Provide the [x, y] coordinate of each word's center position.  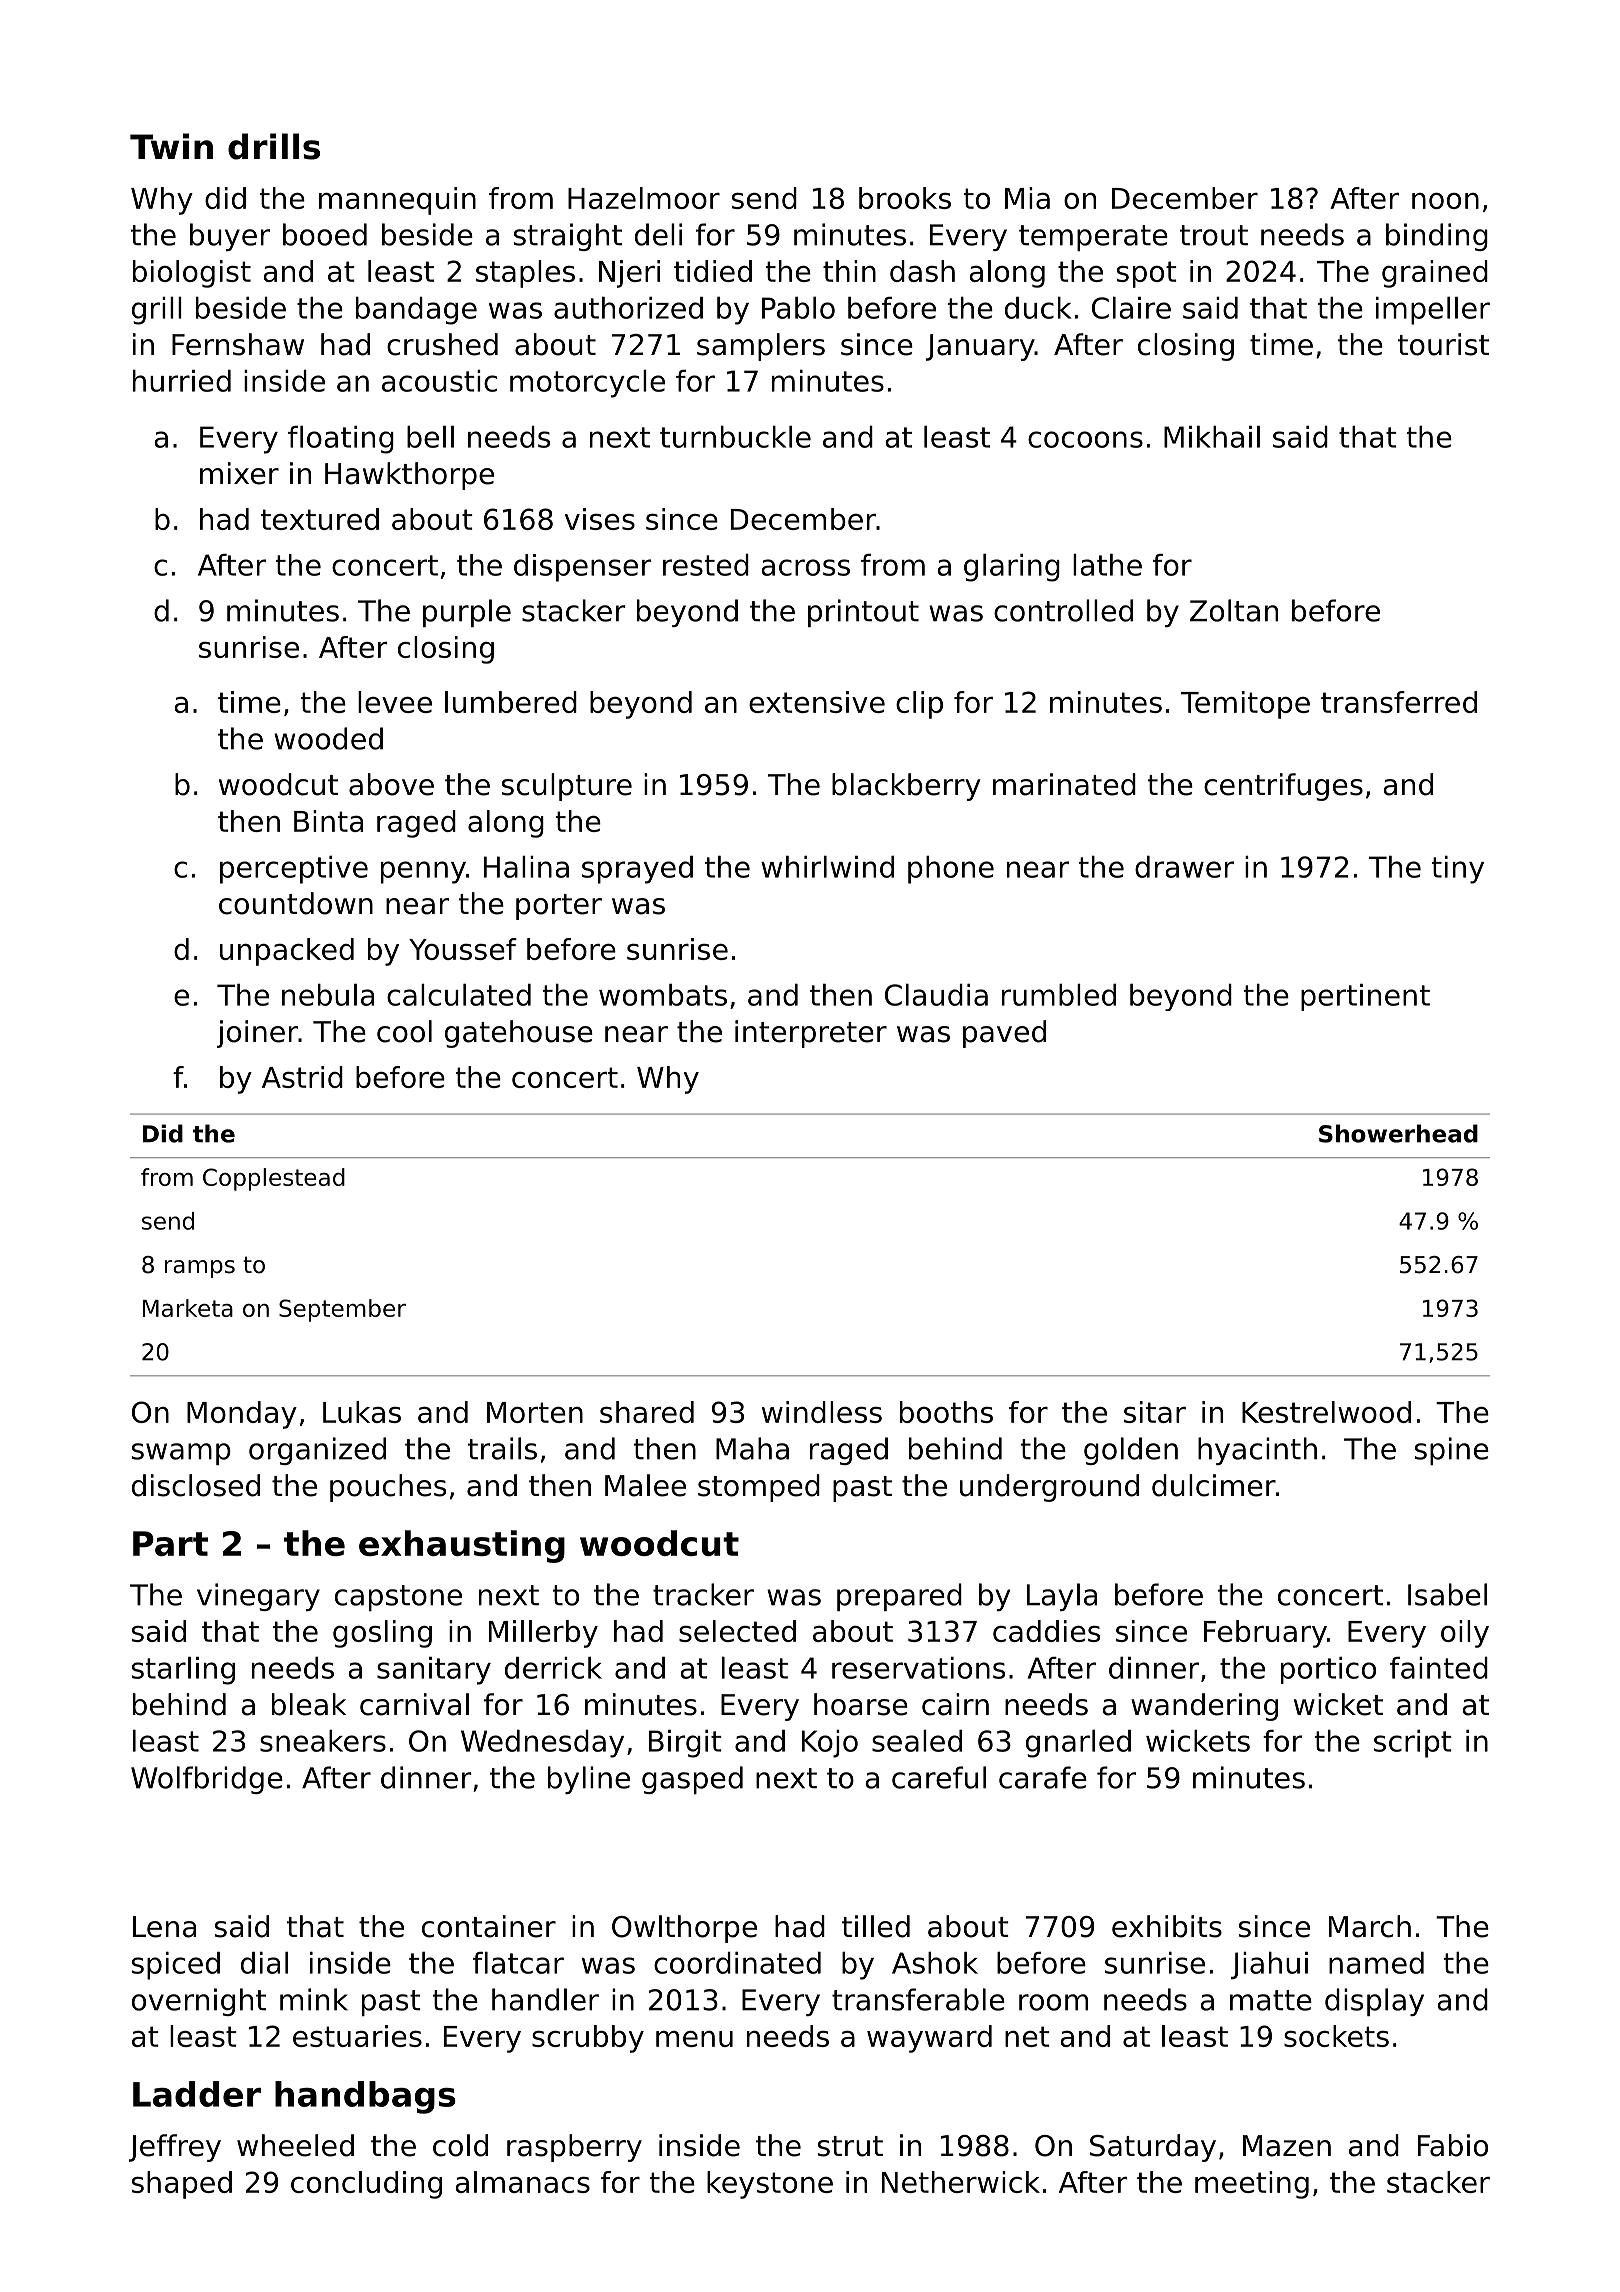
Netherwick [961, 2182]
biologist [192, 274]
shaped [182, 2185]
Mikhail [1212, 437]
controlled [1063, 610]
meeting [1252, 2185]
